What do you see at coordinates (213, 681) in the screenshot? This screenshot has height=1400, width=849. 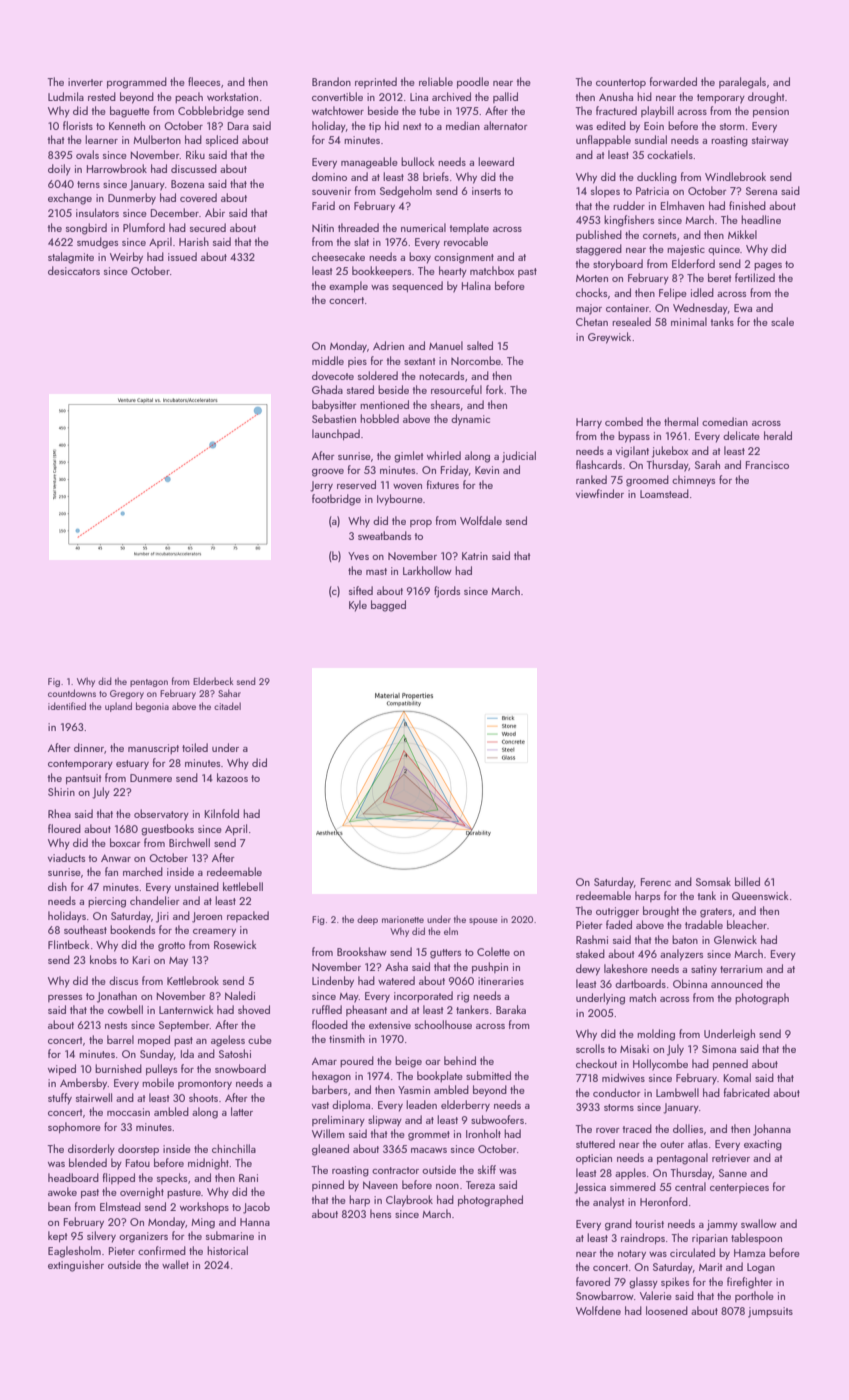 I see `Elderbeck` at bounding box center [213, 681].
